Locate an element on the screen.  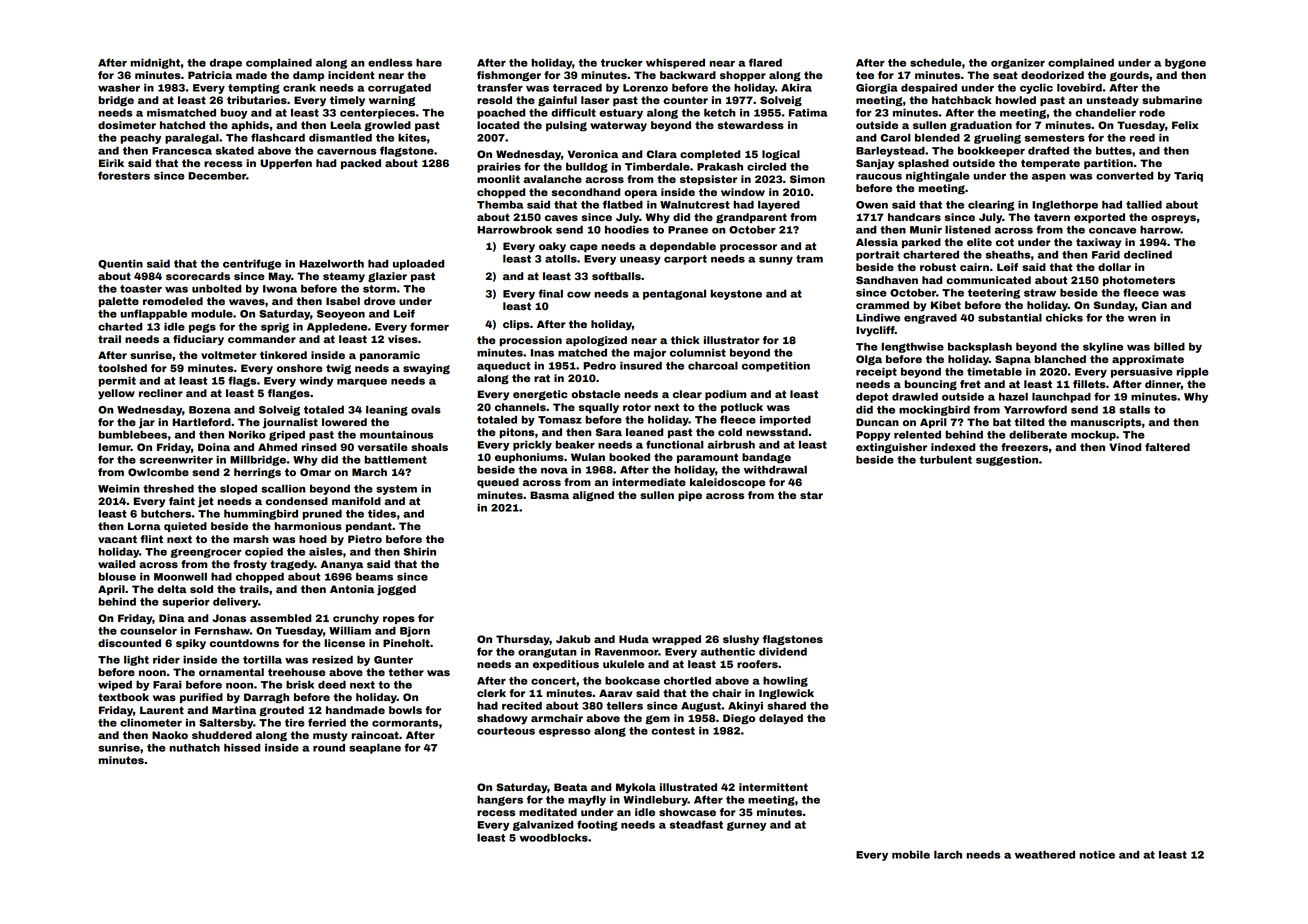
hissed is located at coordinates (242, 747).
